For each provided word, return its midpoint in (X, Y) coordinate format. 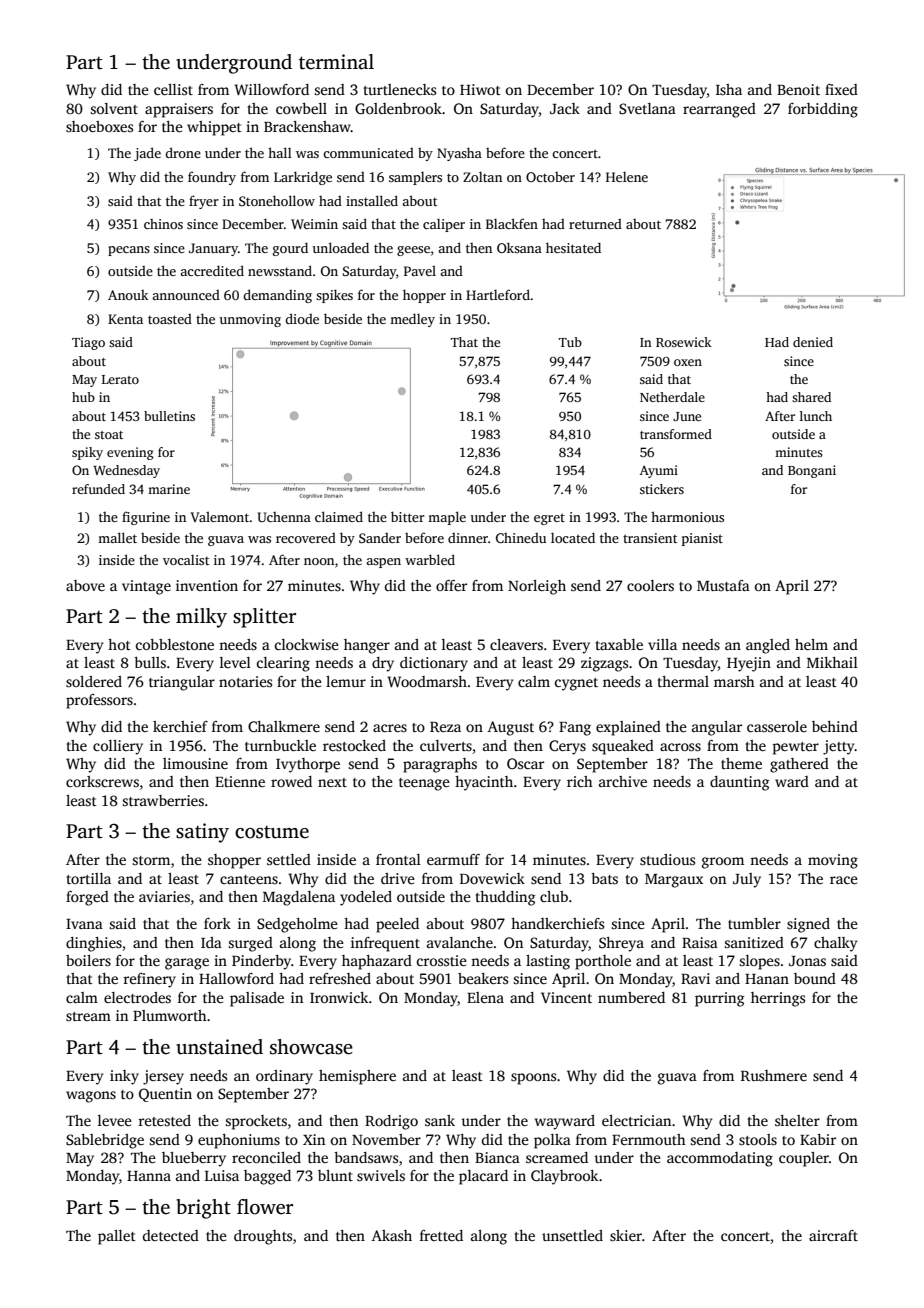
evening (130, 453)
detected (171, 1235)
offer (451, 585)
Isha (729, 89)
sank (440, 1120)
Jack (565, 108)
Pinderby (261, 962)
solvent (114, 108)
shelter (797, 1120)
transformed (676, 434)
